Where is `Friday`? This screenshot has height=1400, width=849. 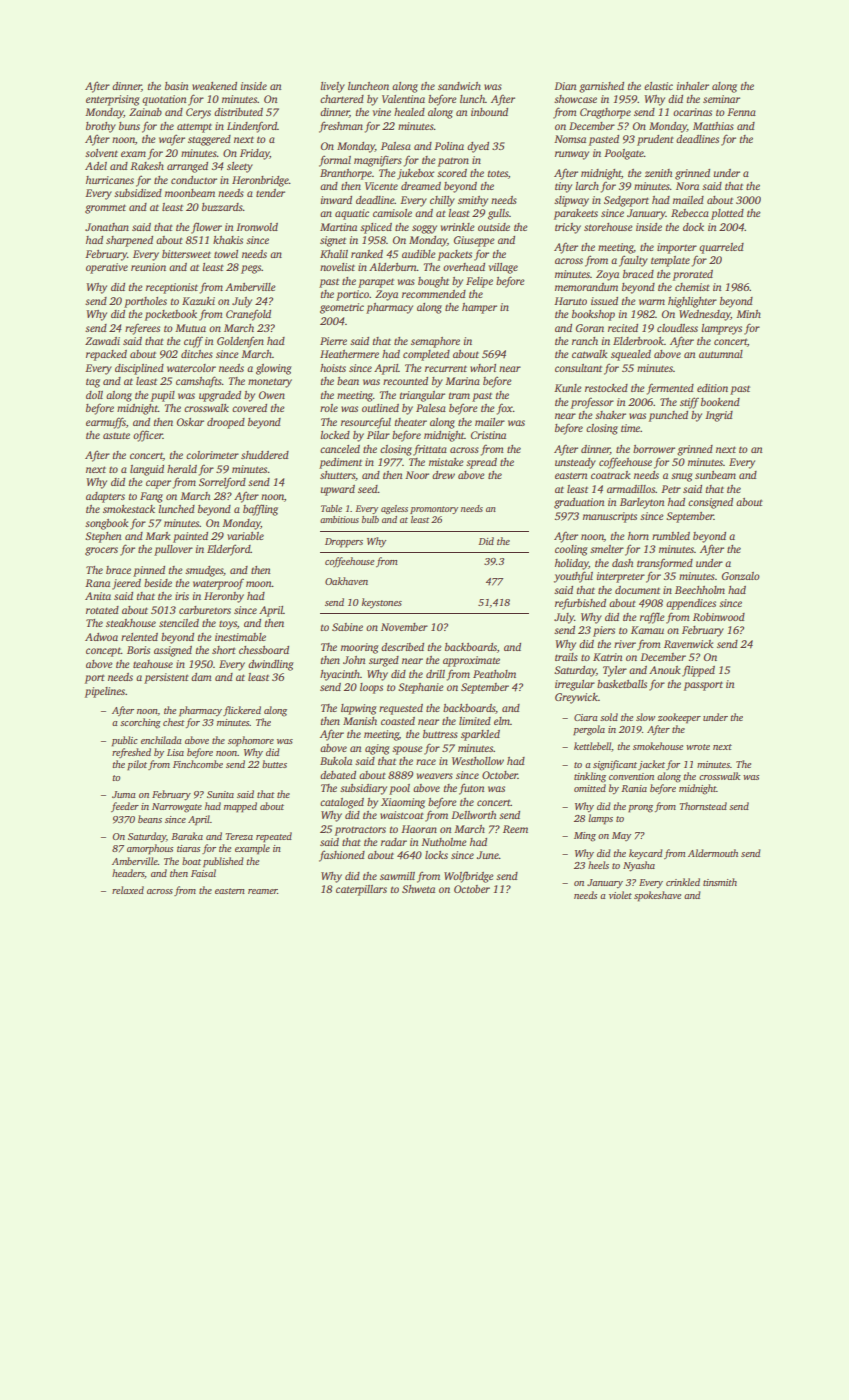
Friday is located at coordinates (255, 154).
